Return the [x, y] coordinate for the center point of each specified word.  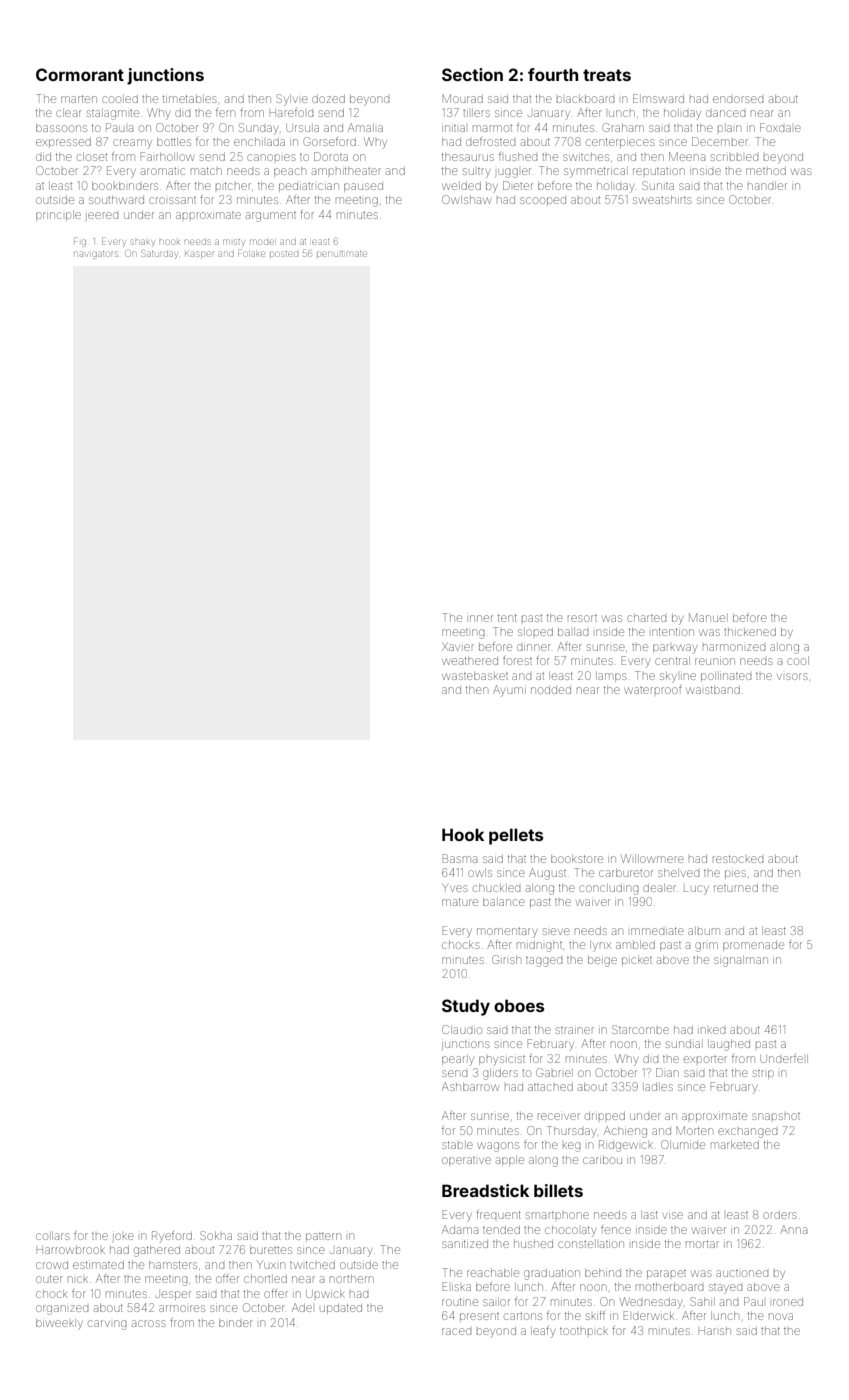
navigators [96, 255]
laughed [729, 1045]
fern [225, 112]
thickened [750, 632]
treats [607, 75]
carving [107, 1325]
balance [504, 902]
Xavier [458, 647]
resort [582, 618]
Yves [455, 888]
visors [792, 676]
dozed [328, 99]
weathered [470, 661]
